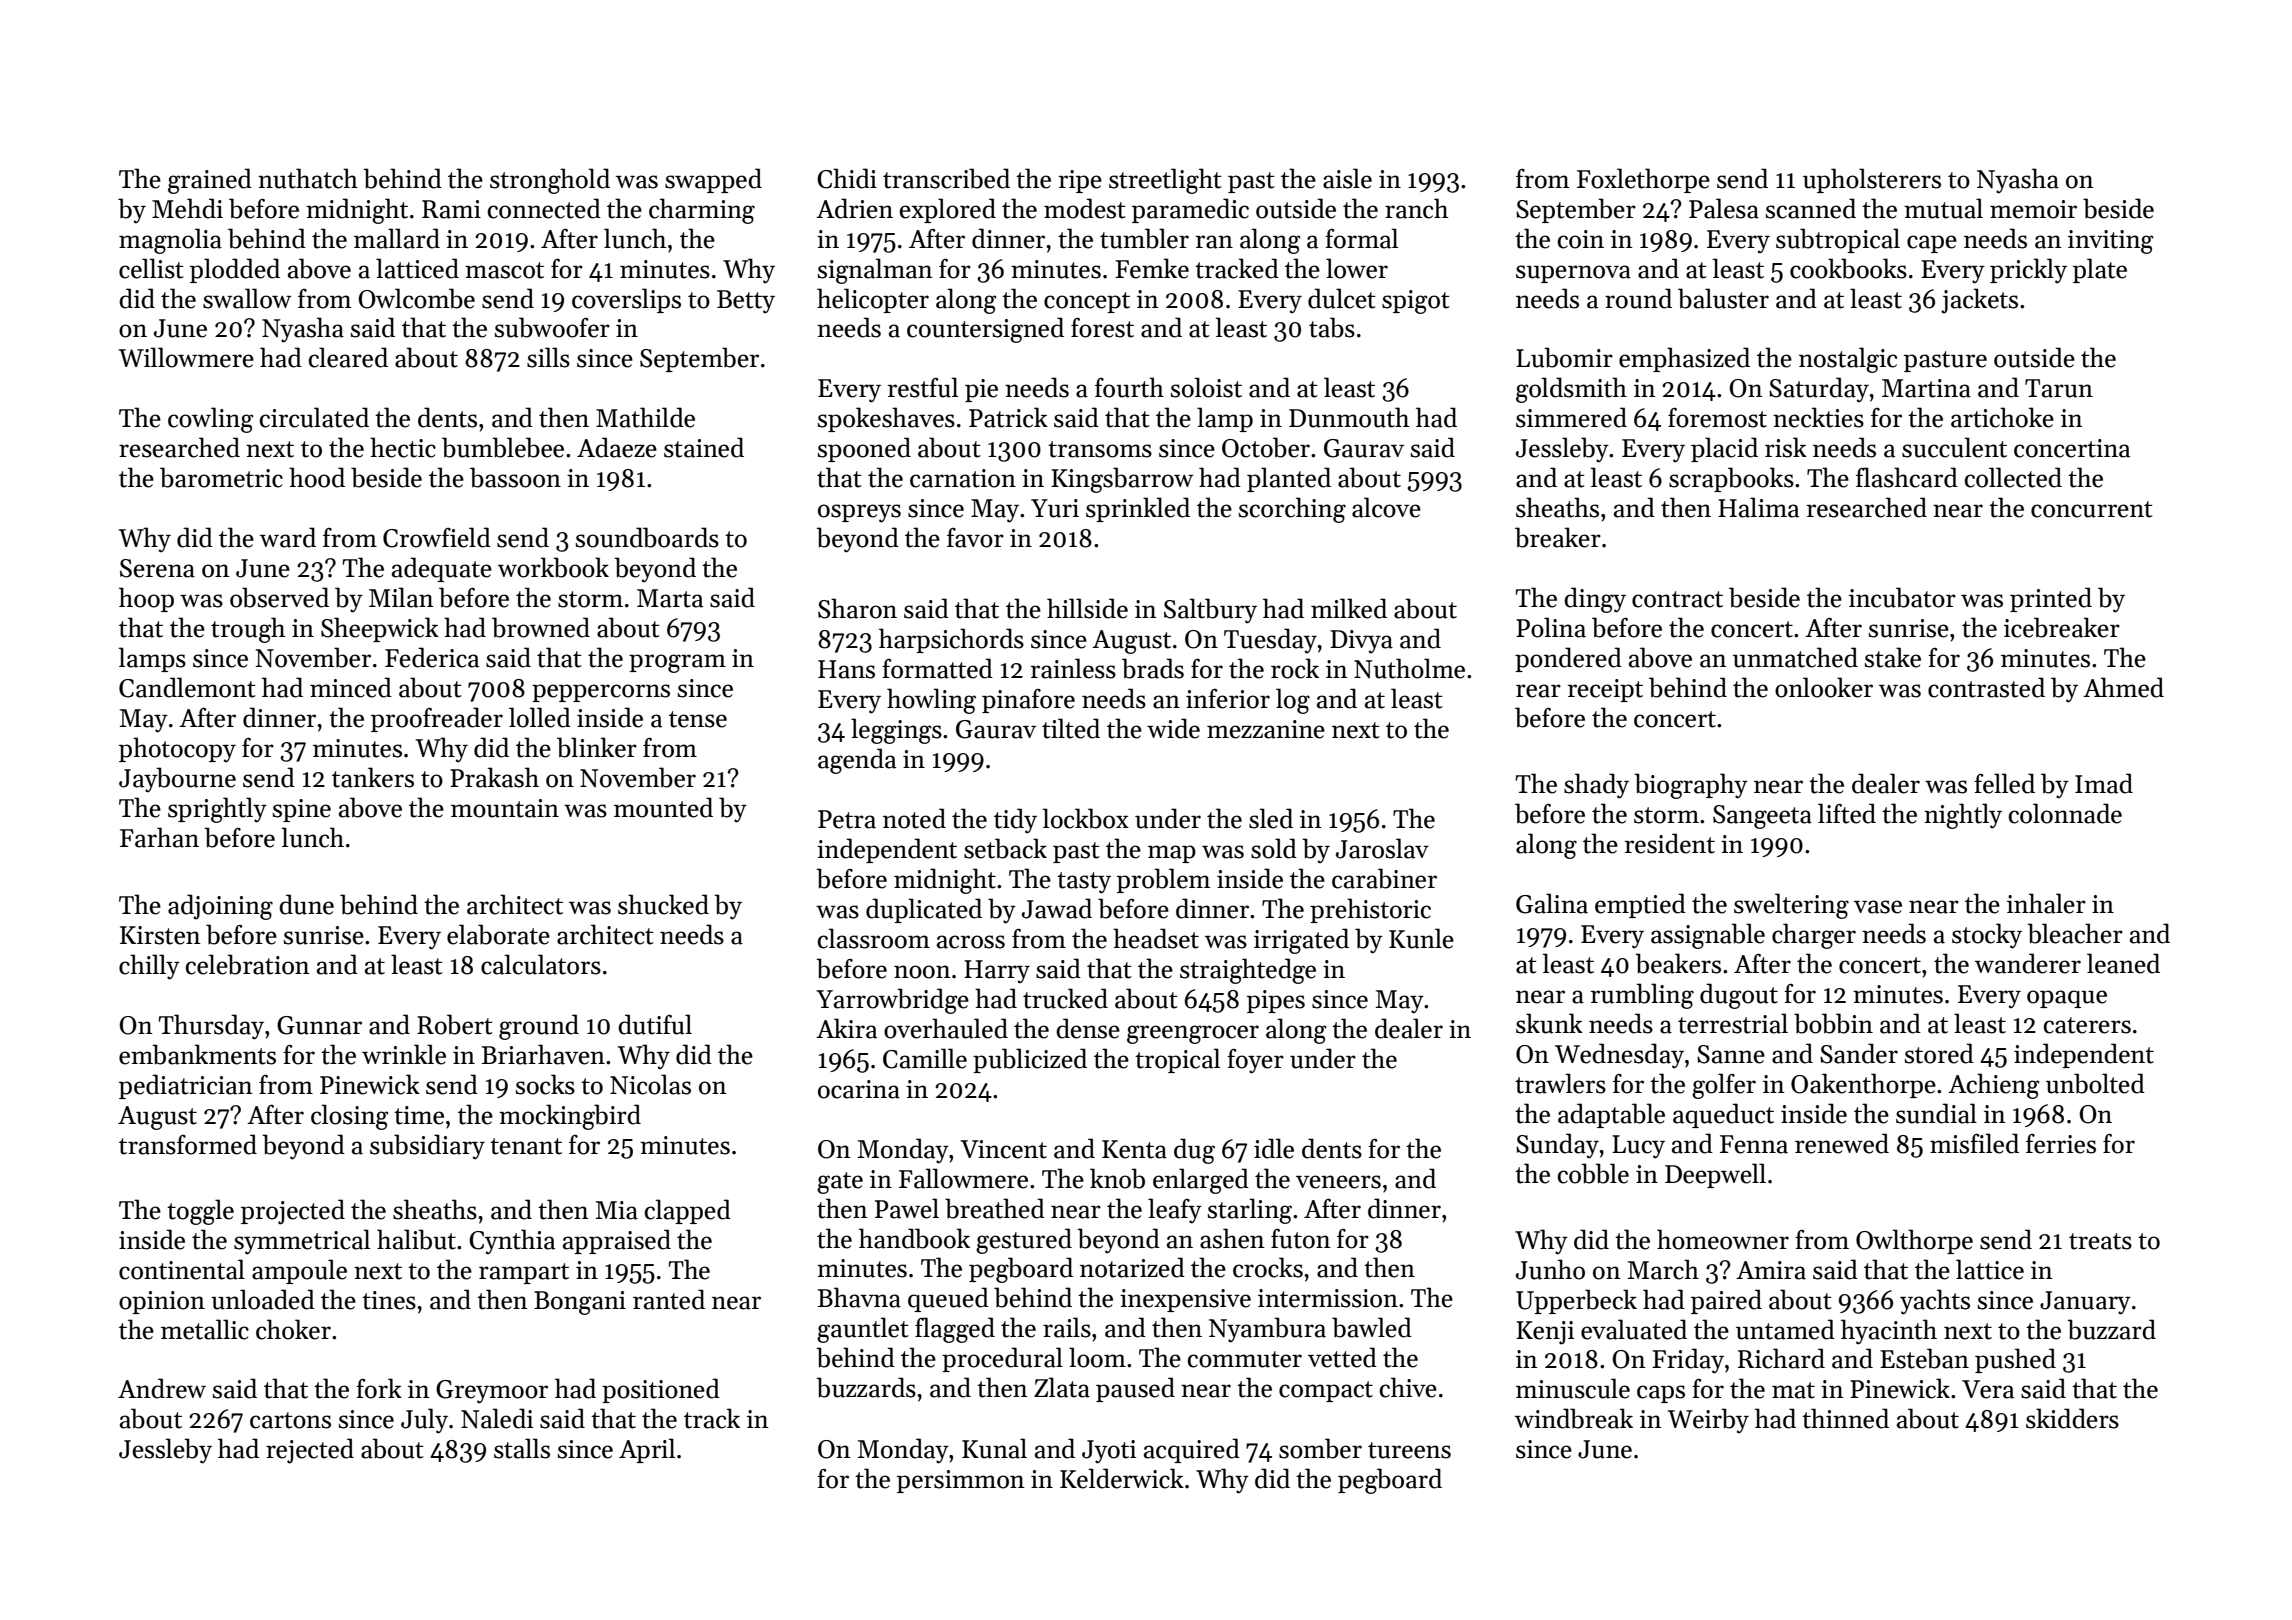 Image resolution: width=2292 pixels, height=1620 pixels. I want to click on stalls, so click(522, 1448).
